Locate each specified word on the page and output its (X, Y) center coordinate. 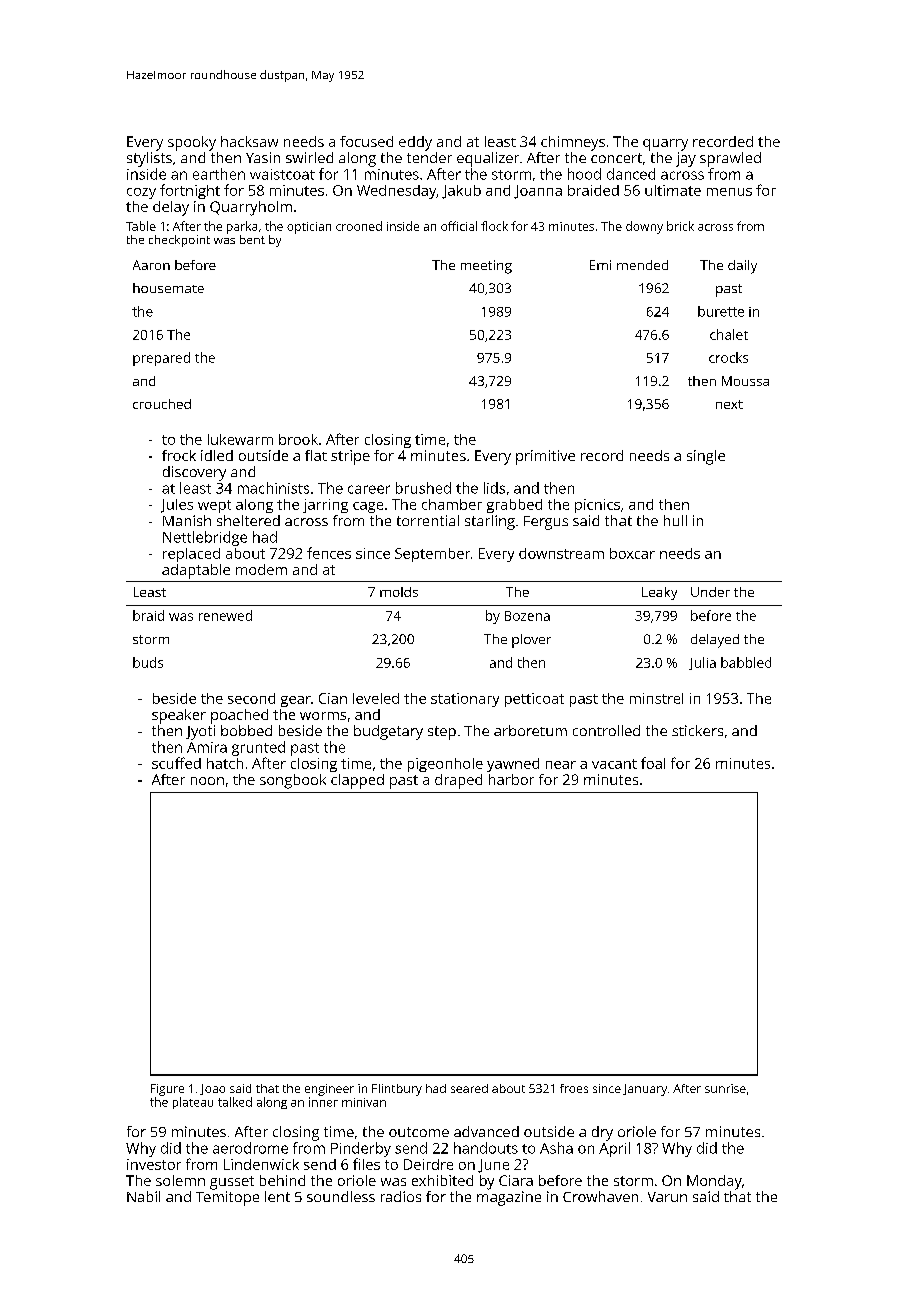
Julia (702, 663)
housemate (168, 288)
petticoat (534, 700)
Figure (167, 1090)
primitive (545, 457)
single (706, 457)
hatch (225, 763)
